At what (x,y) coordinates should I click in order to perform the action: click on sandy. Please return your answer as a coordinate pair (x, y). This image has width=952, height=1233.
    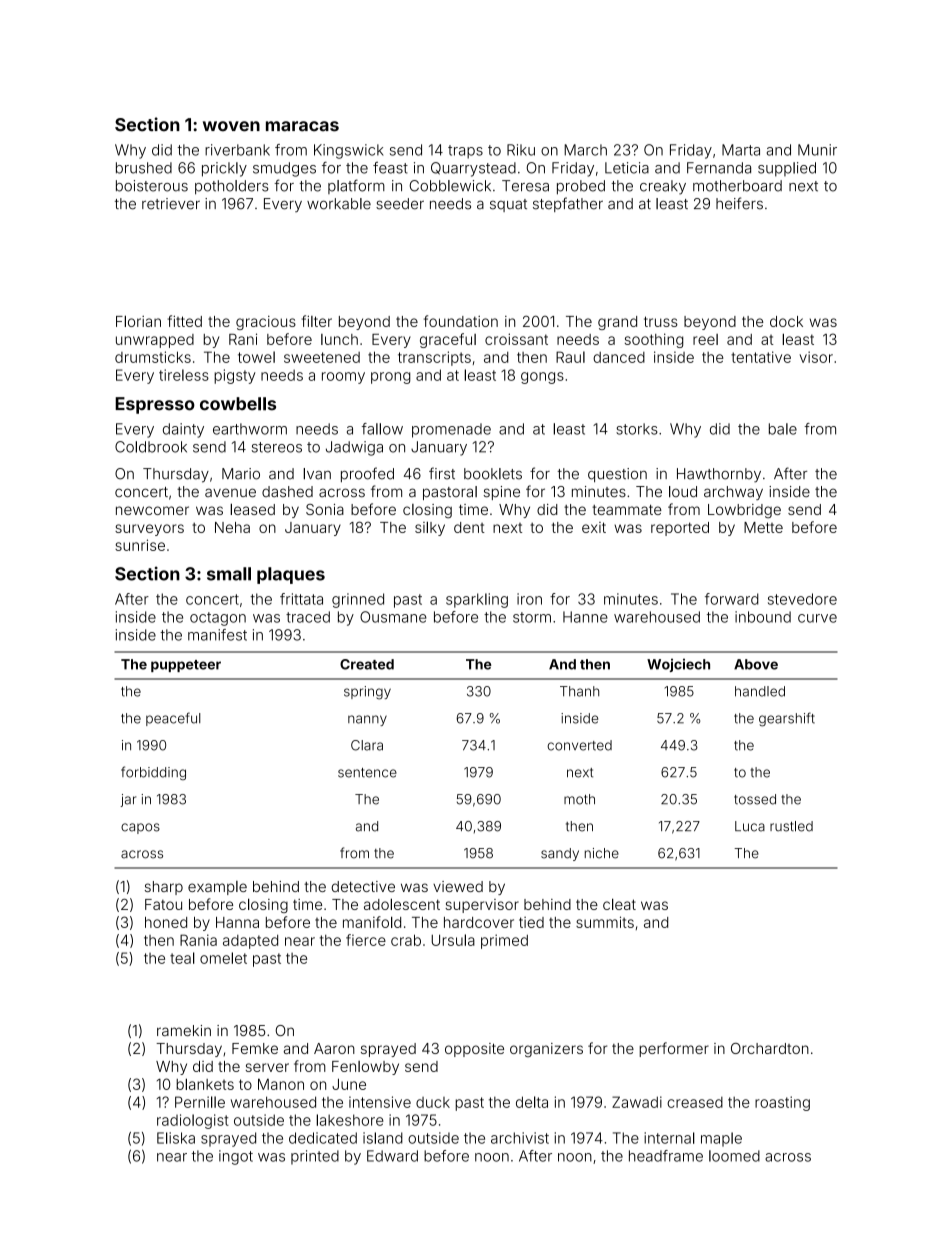
    Looking at the image, I should click on (560, 854).
